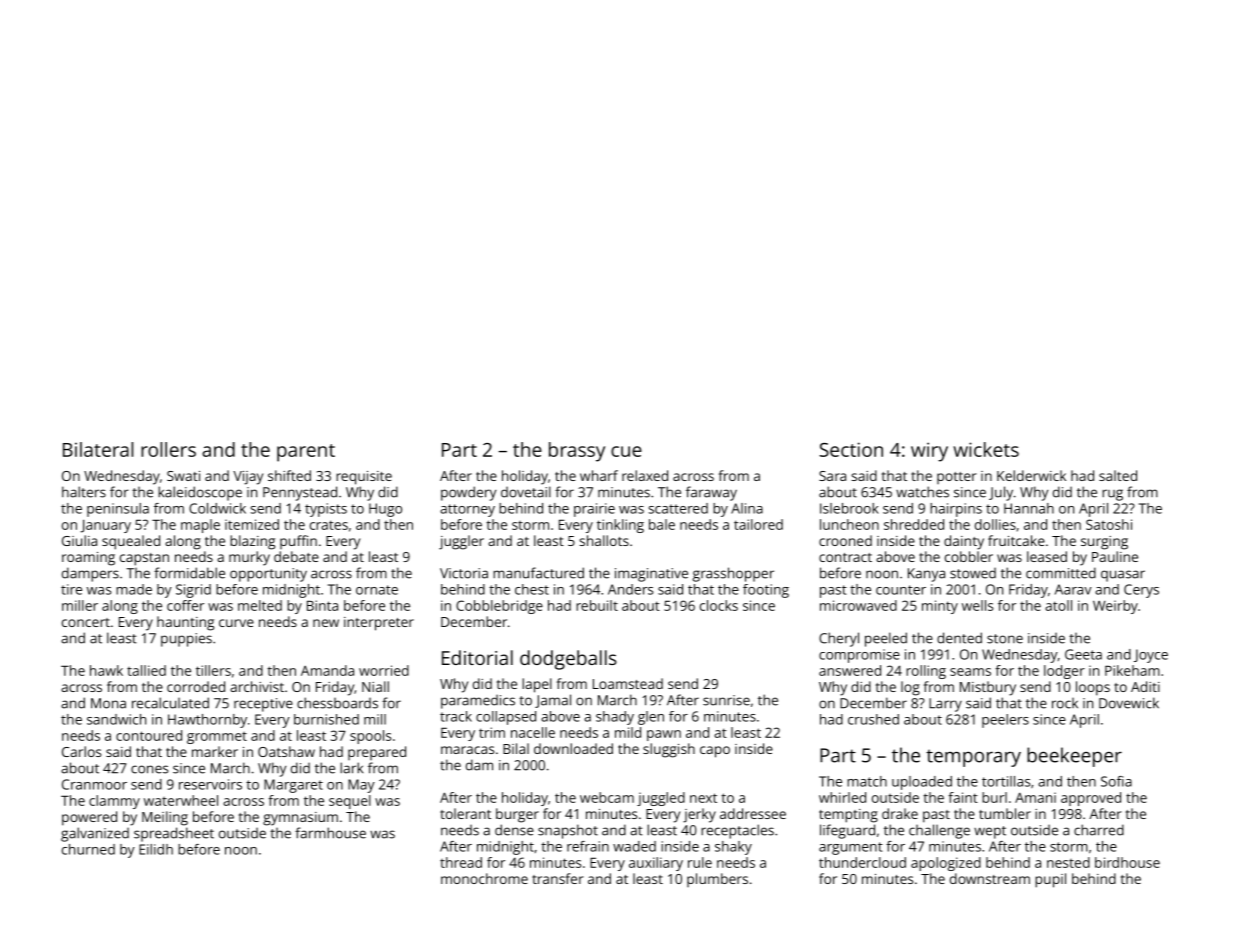 This image has width=1233, height=952. I want to click on interpreter, so click(379, 624).
